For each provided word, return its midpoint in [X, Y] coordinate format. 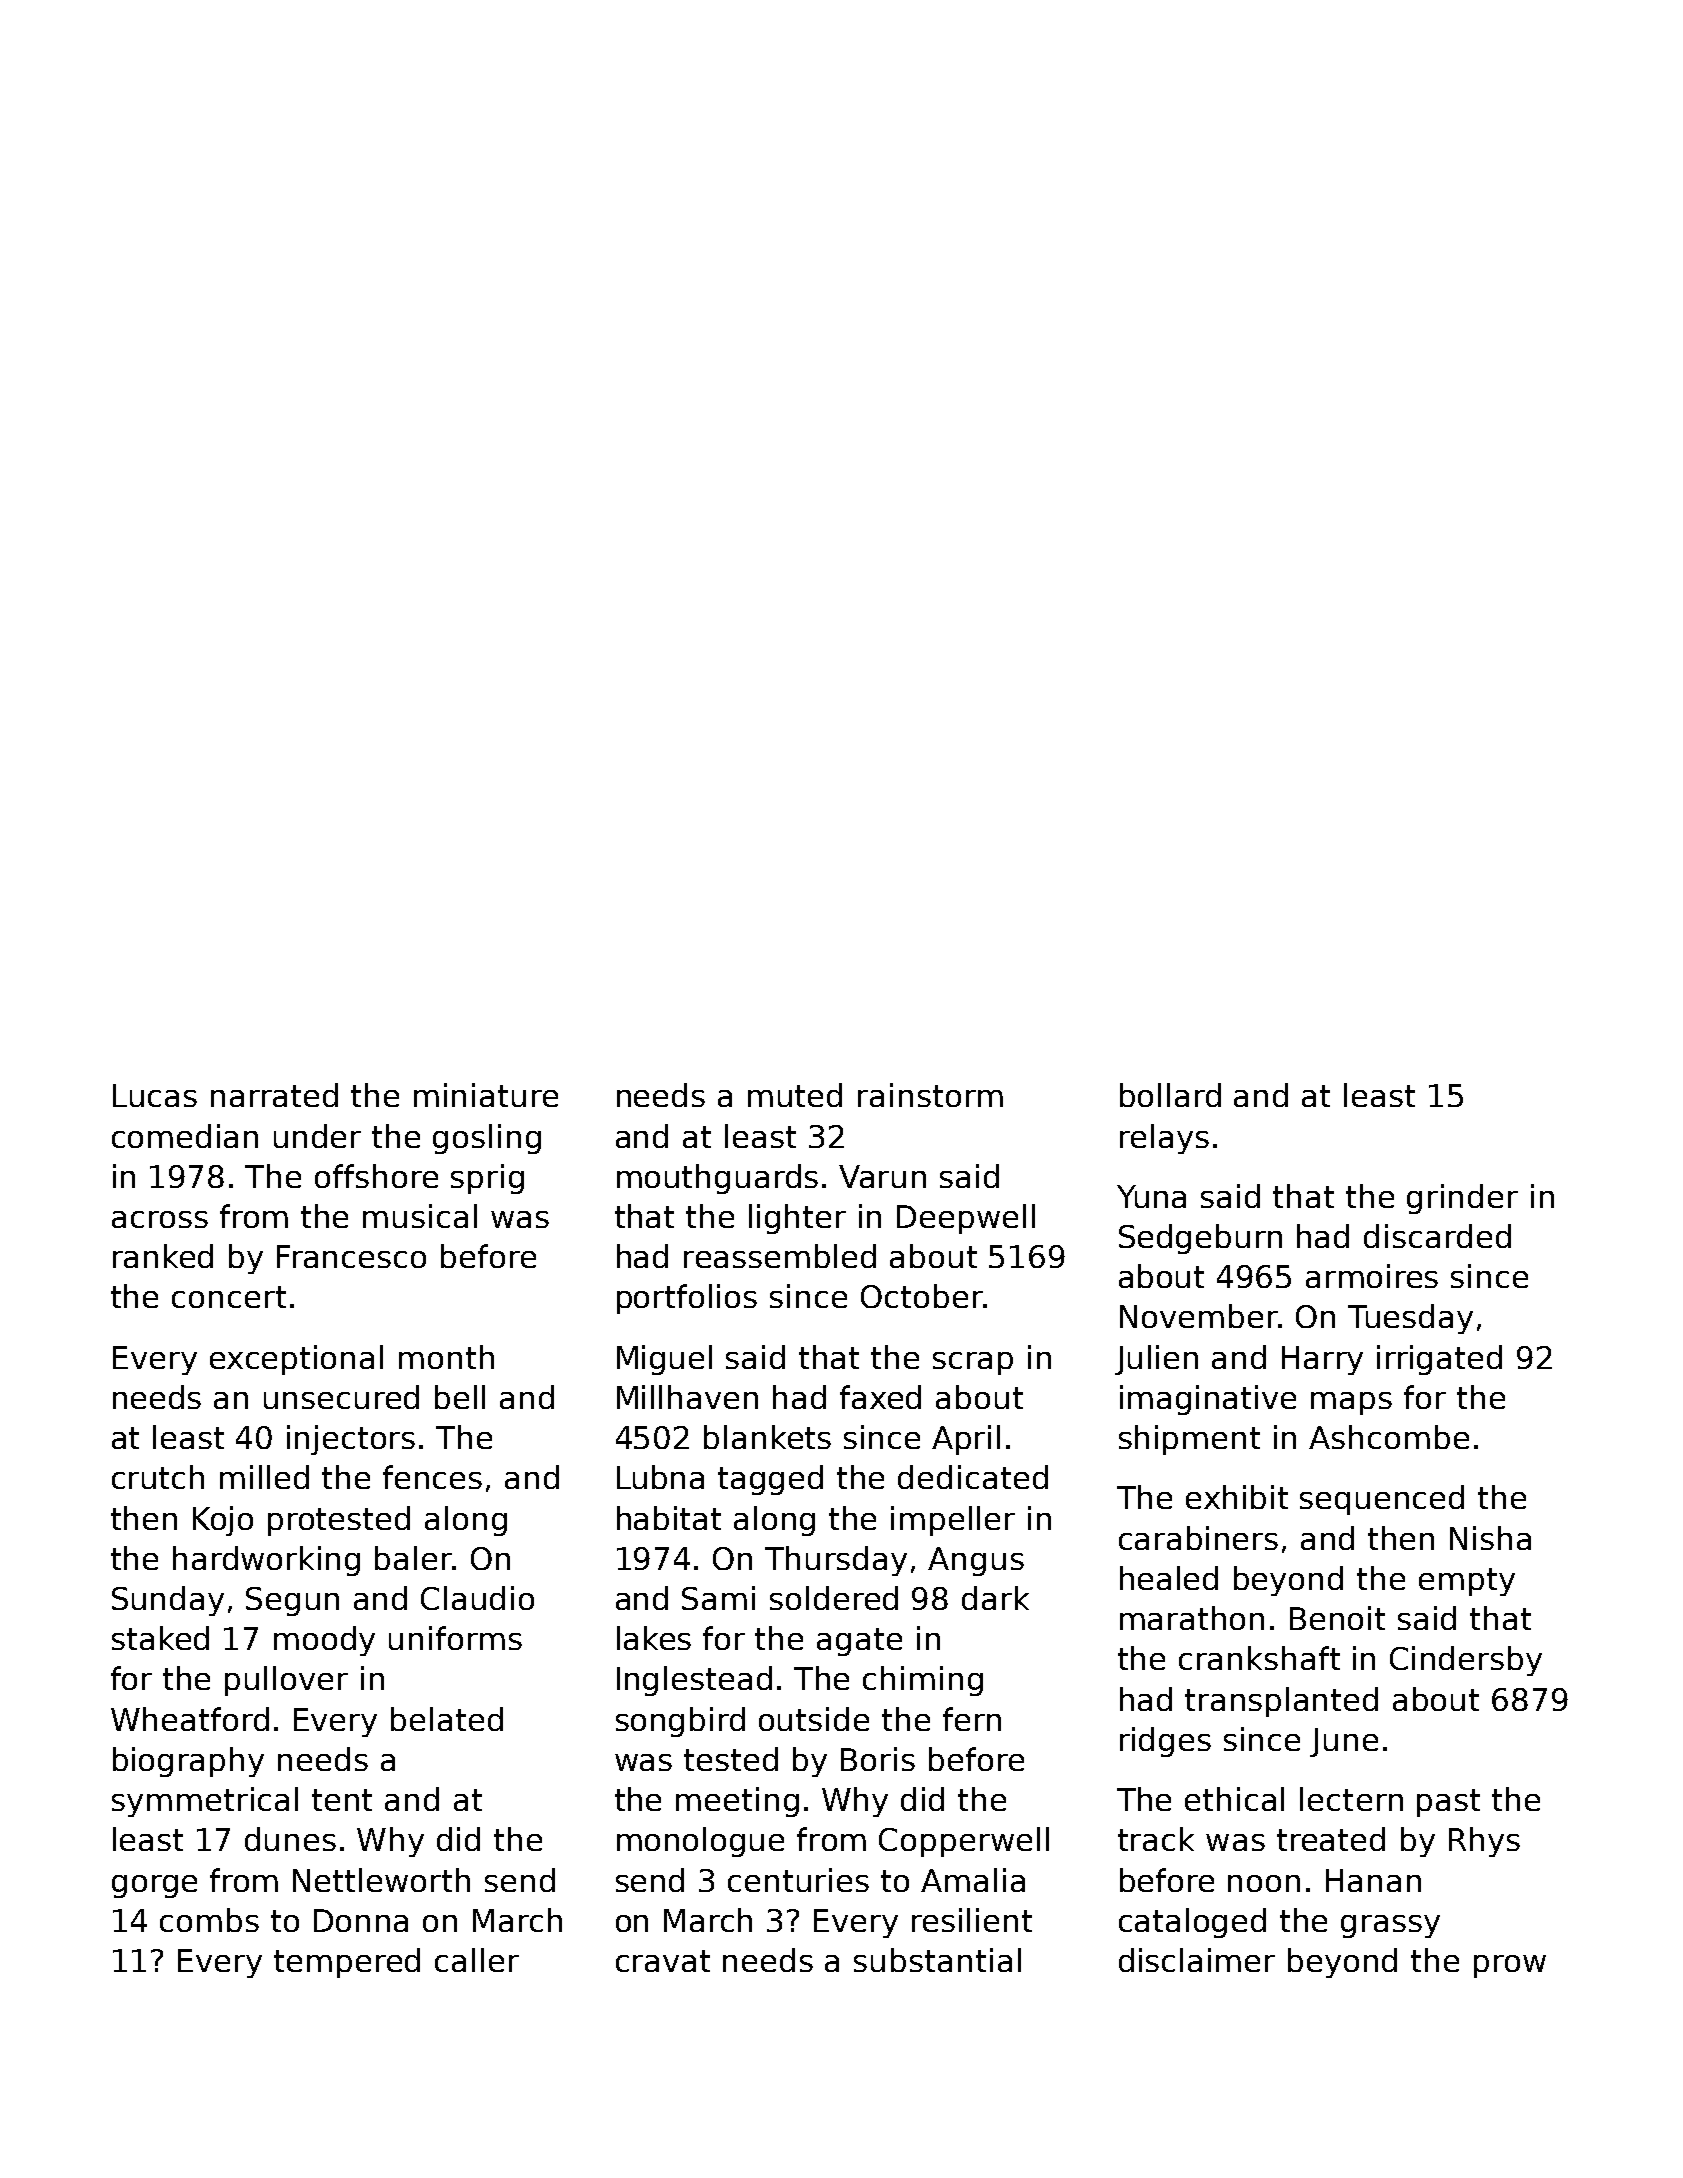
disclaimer [1197, 1960]
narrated [274, 1095]
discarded [1437, 1236]
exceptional [296, 1360]
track [1156, 1839]
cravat [663, 1961]
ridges [1165, 1742]
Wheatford [190, 1719]
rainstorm [930, 1095]
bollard [1170, 1095]
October [922, 1296]
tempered [347, 1963]
